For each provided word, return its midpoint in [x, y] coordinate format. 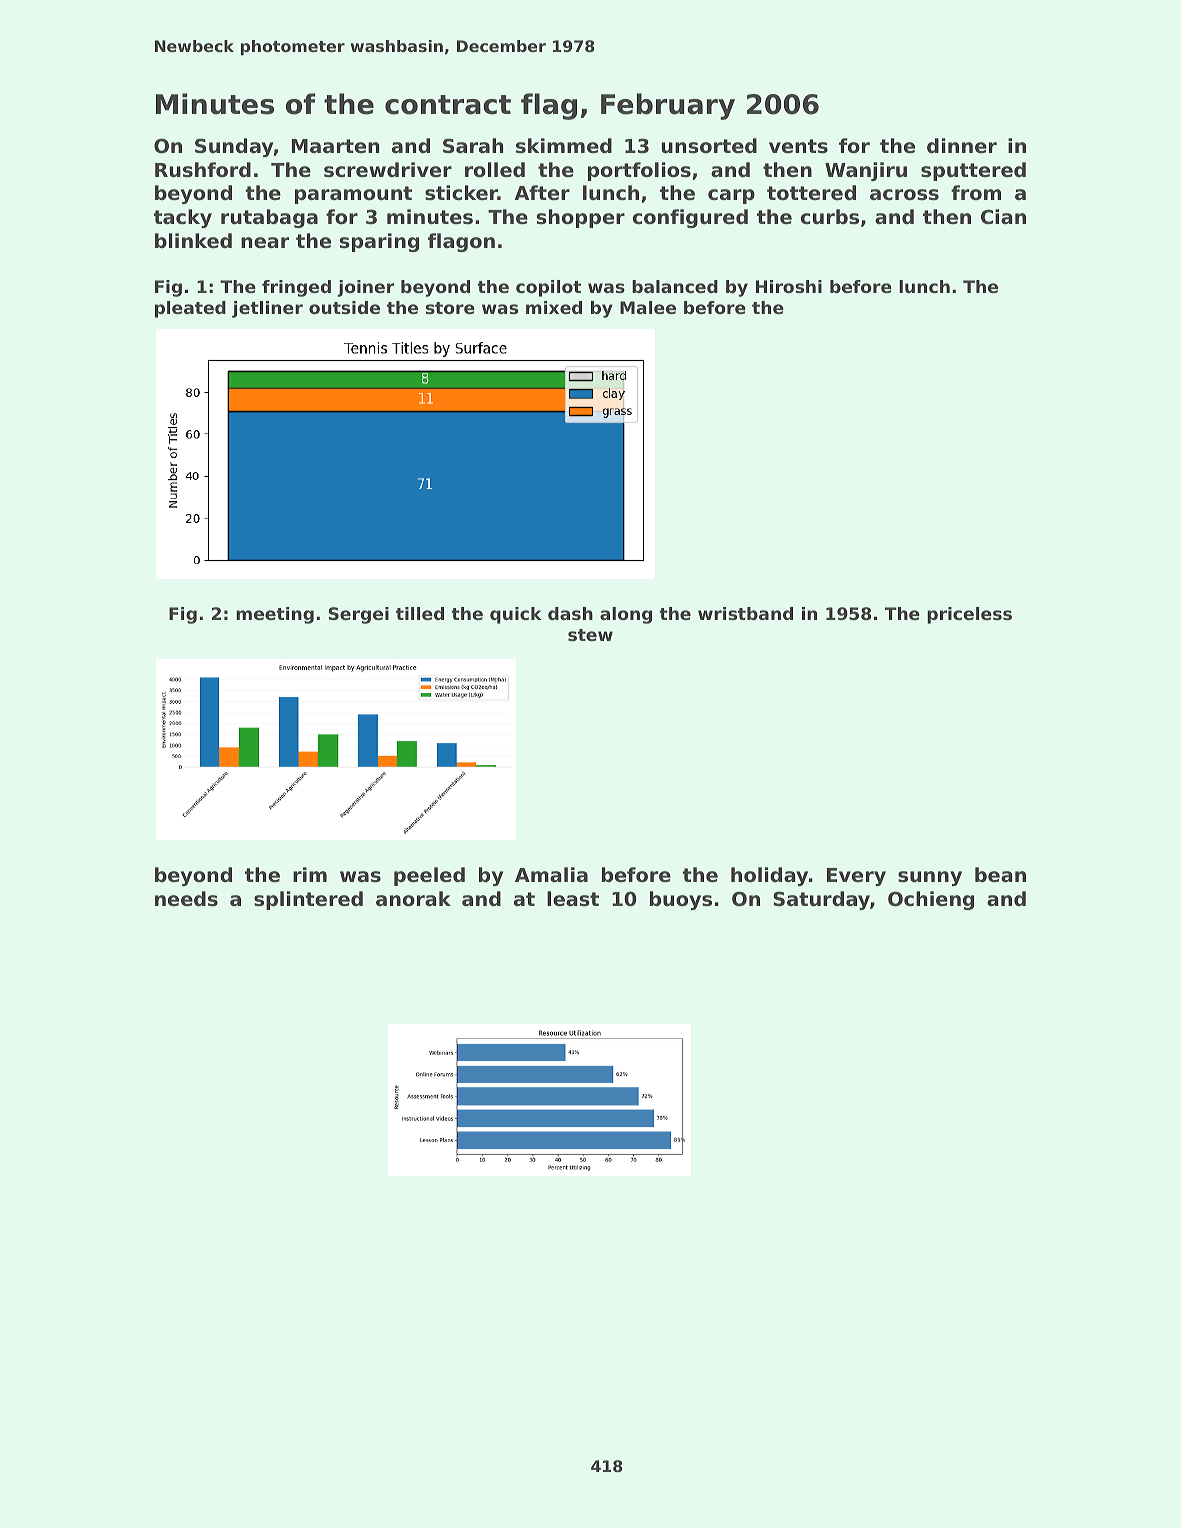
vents [798, 146]
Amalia [551, 874]
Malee [648, 307]
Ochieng [931, 900]
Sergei [359, 615]
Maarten [335, 146]
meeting [275, 615]
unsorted [709, 146]
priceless [969, 615]
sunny [930, 878]
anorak [413, 899]
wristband [745, 613]
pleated [190, 309]
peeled [429, 876]
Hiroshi [789, 286]
